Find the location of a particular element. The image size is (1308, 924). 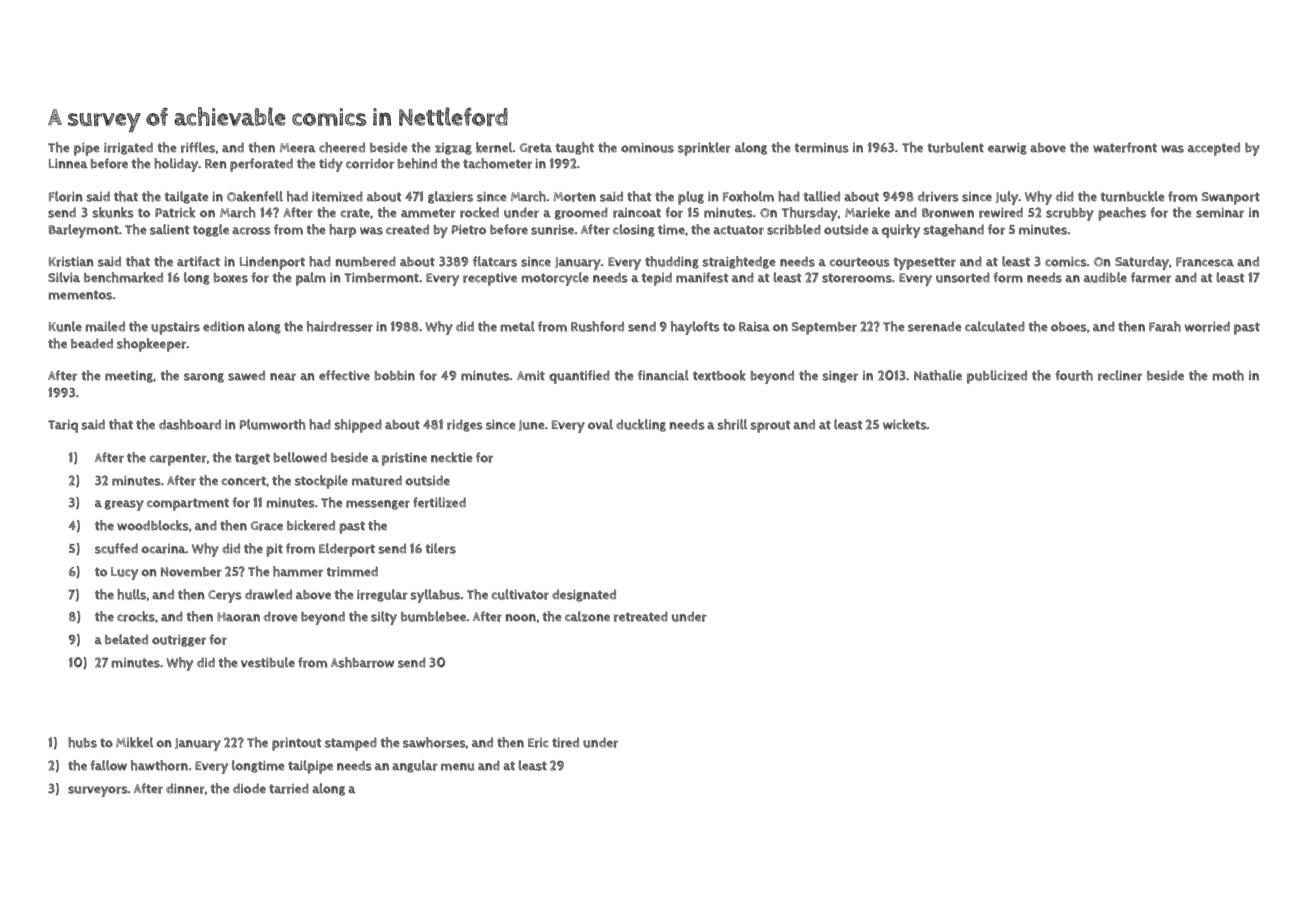

noon is located at coordinates (521, 618).
